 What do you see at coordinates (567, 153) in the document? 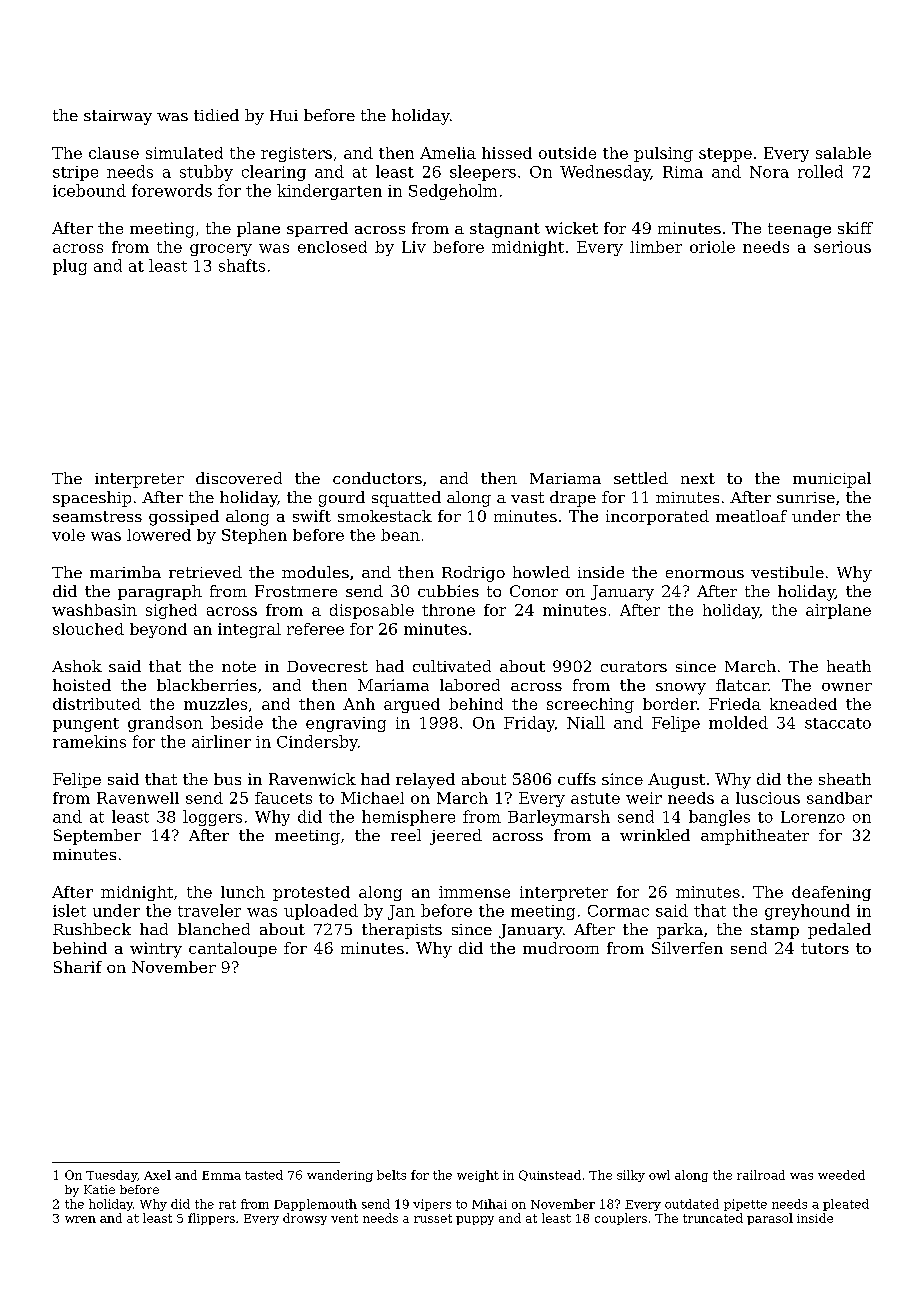
I see `outside` at bounding box center [567, 153].
